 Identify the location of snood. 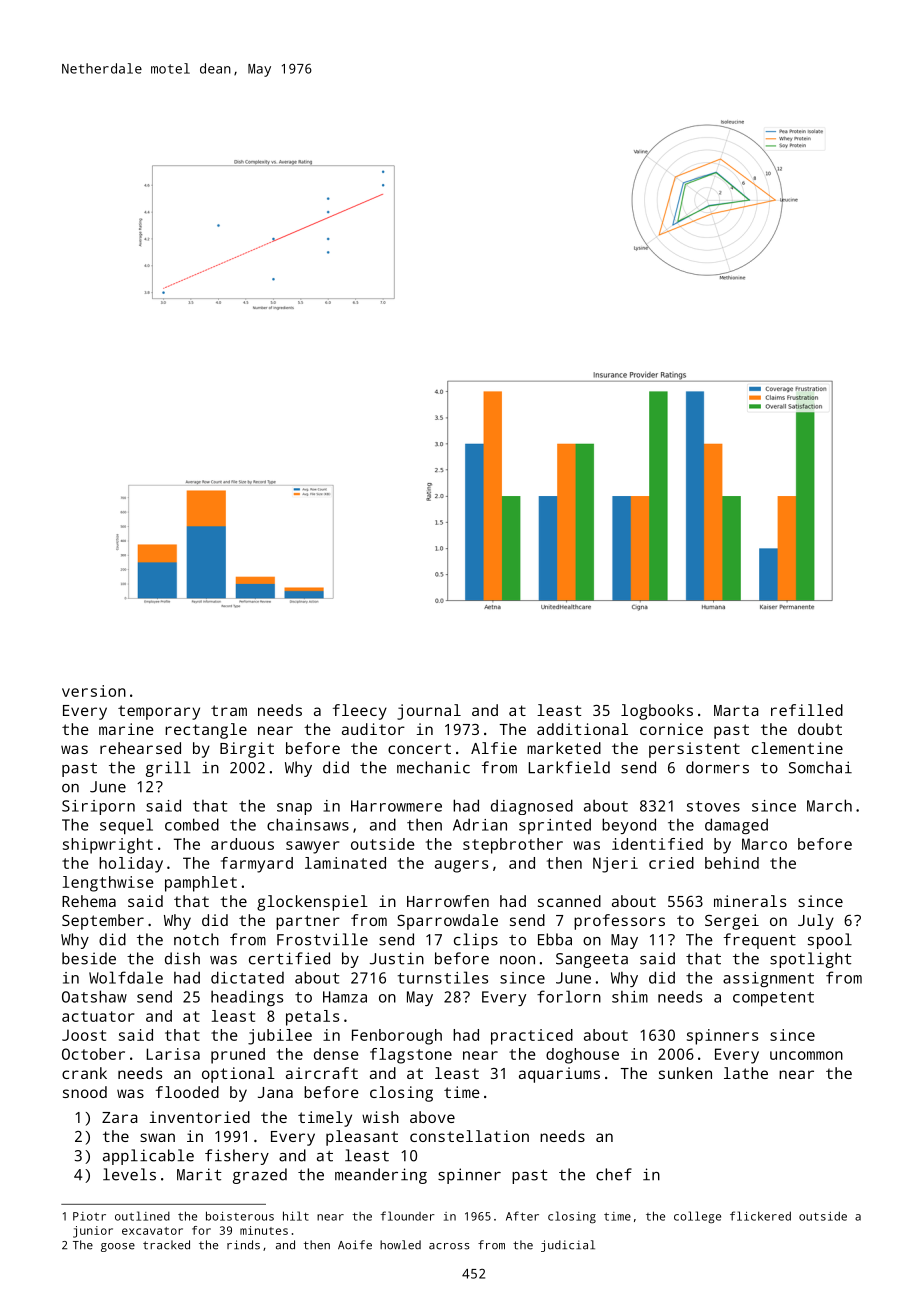
(85, 1092).
